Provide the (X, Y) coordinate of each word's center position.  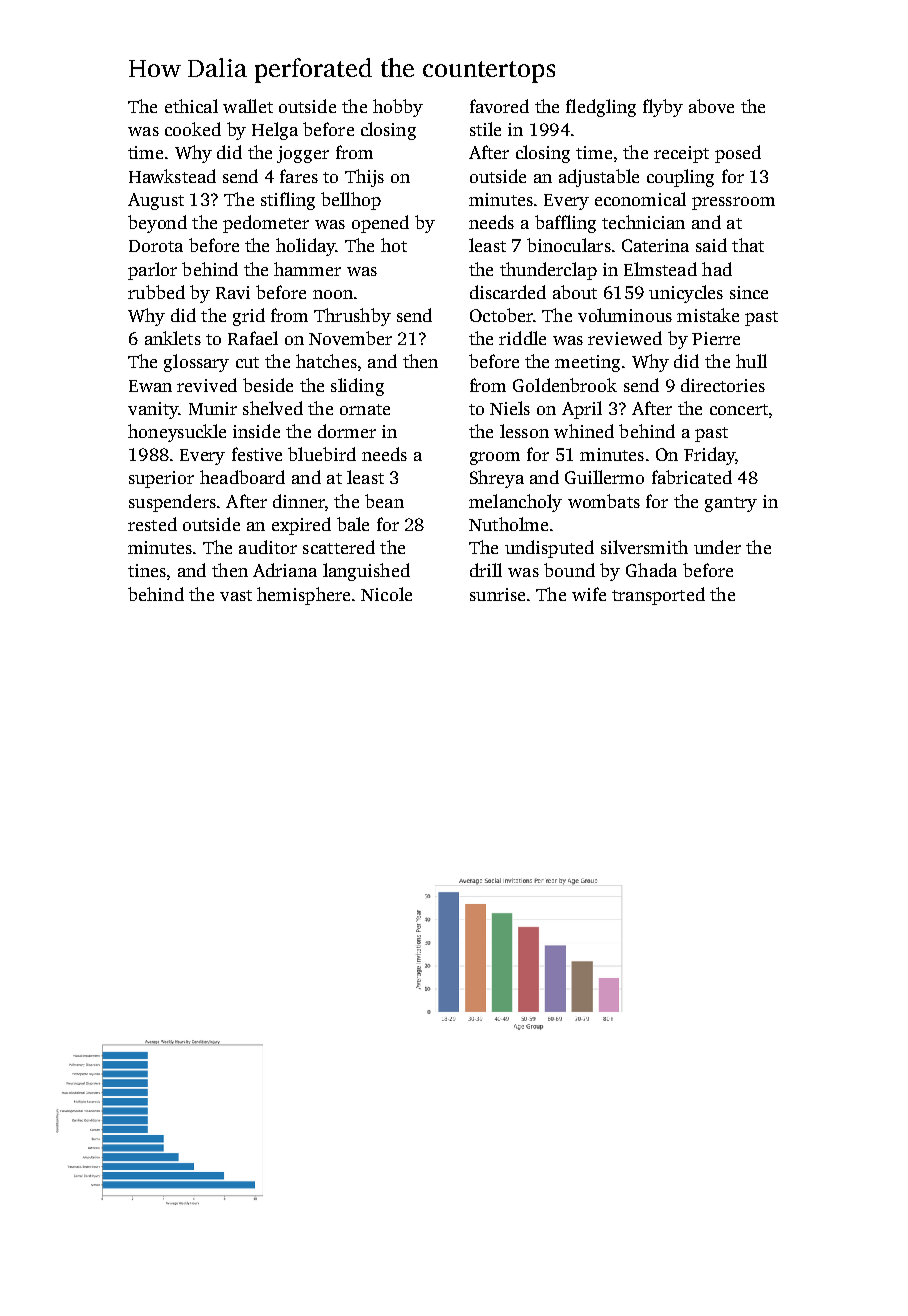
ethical (191, 106)
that (748, 245)
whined (584, 431)
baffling (565, 224)
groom (495, 458)
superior (161, 479)
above (711, 106)
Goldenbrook (565, 385)
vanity (153, 410)
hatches (326, 361)
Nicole (386, 594)
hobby (398, 108)
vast (236, 595)
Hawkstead (172, 176)
